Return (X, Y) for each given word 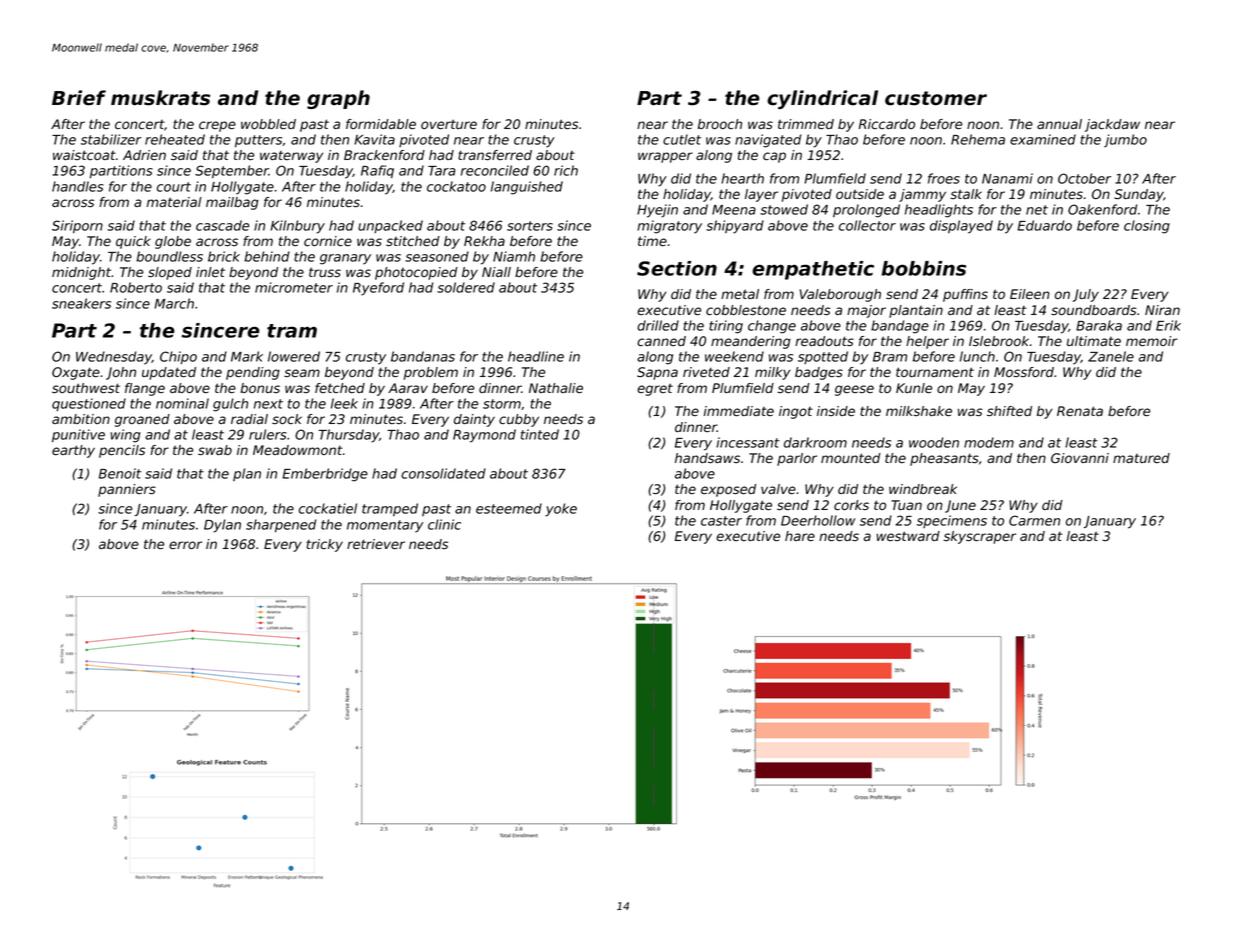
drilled (658, 325)
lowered (294, 356)
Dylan (222, 526)
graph (338, 99)
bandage (900, 327)
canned (661, 341)
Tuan (906, 505)
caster (721, 521)
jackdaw (1112, 125)
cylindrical (822, 99)
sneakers (81, 303)
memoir (1151, 341)
